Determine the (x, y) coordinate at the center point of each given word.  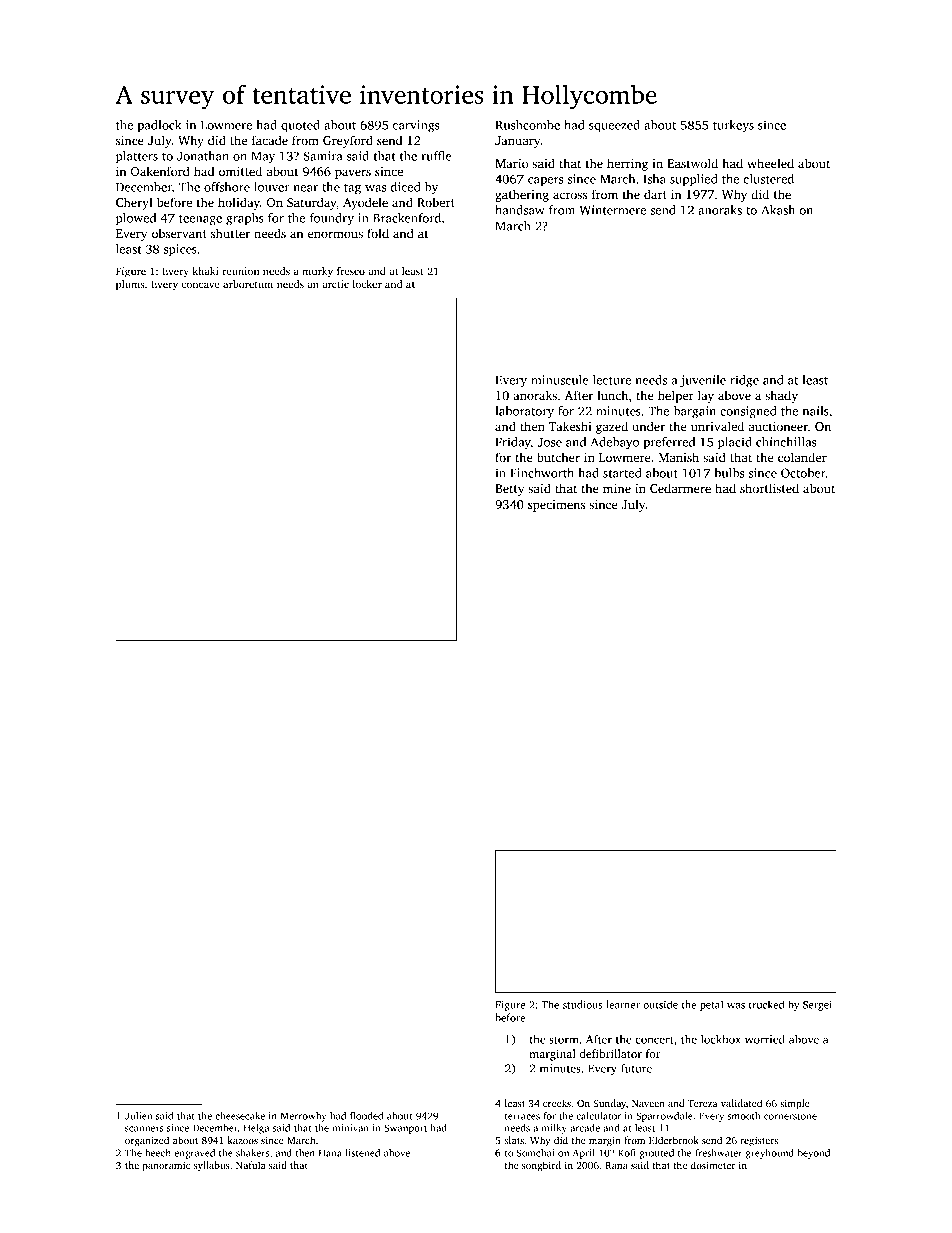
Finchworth (542, 473)
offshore (227, 187)
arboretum (248, 284)
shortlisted (769, 488)
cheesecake (240, 1116)
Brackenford (407, 218)
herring (627, 164)
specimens (556, 506)
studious (582, 1004)
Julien (138, 1116)
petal (711, 1005)
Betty (509, 490)
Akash (778, 210)
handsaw (520, 210)
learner (623, 1004)
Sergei (817, 1006)
